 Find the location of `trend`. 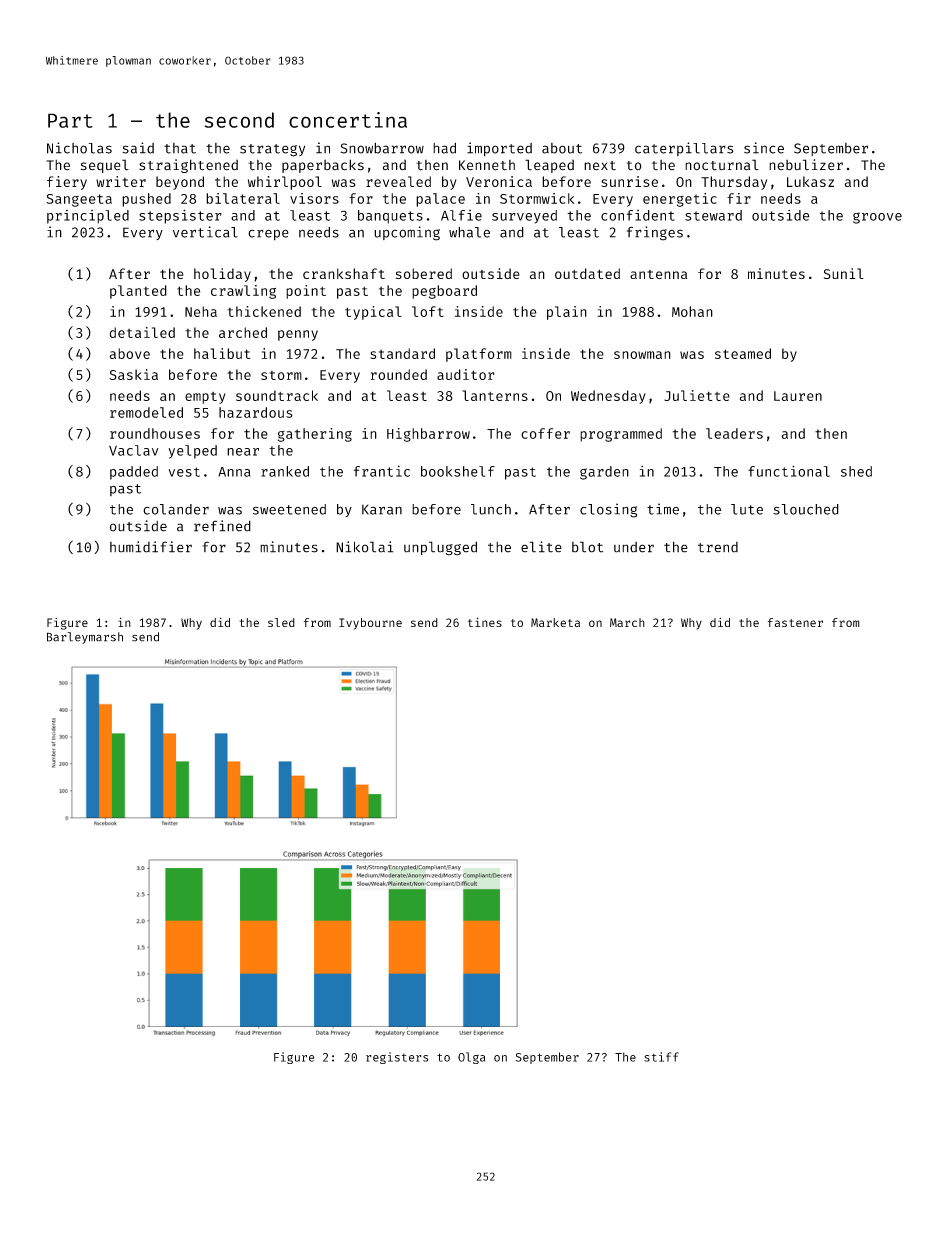

trend is located at coordinates (718, 547).
